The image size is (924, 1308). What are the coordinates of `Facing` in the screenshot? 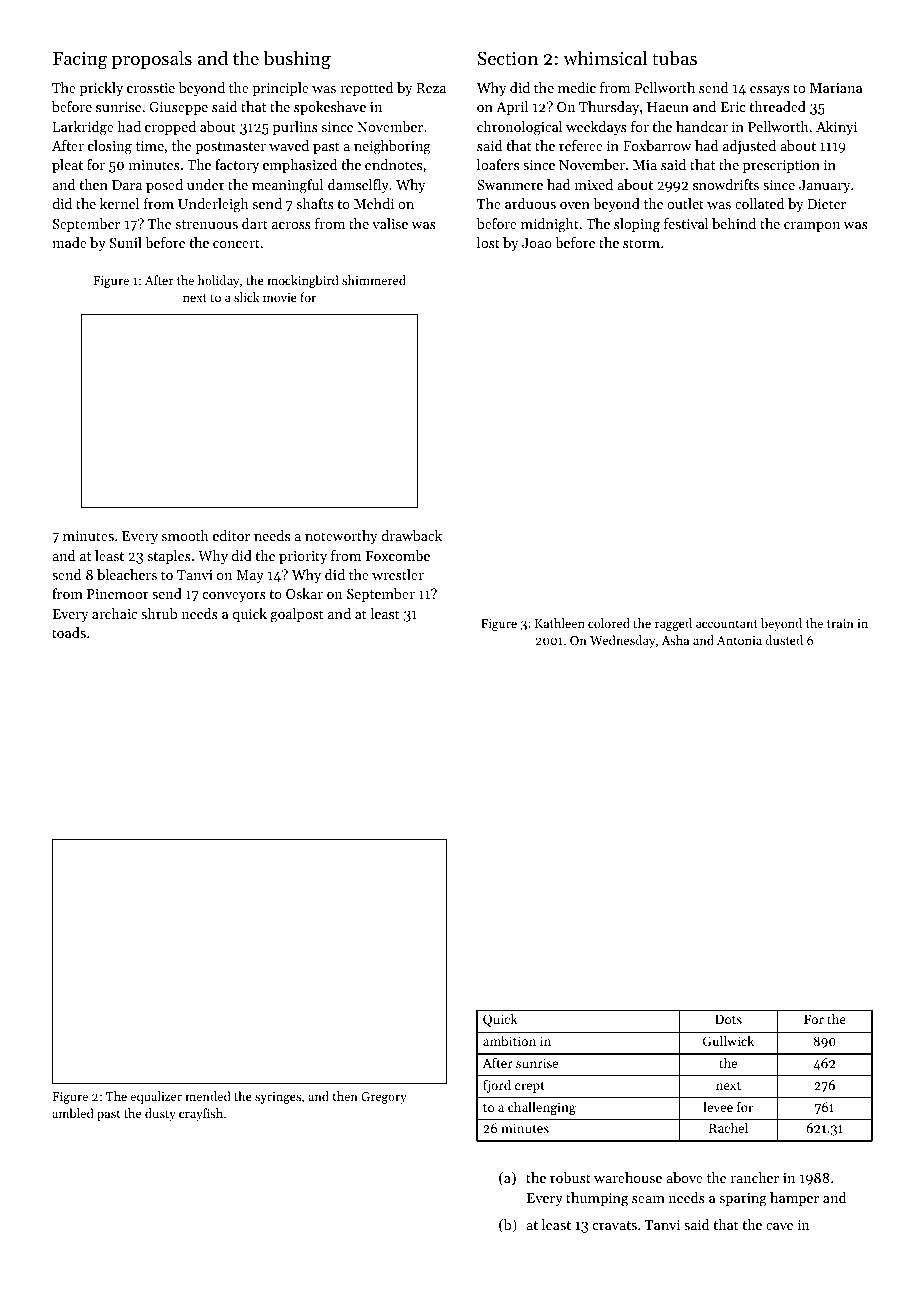 It's located at (80, 61).
